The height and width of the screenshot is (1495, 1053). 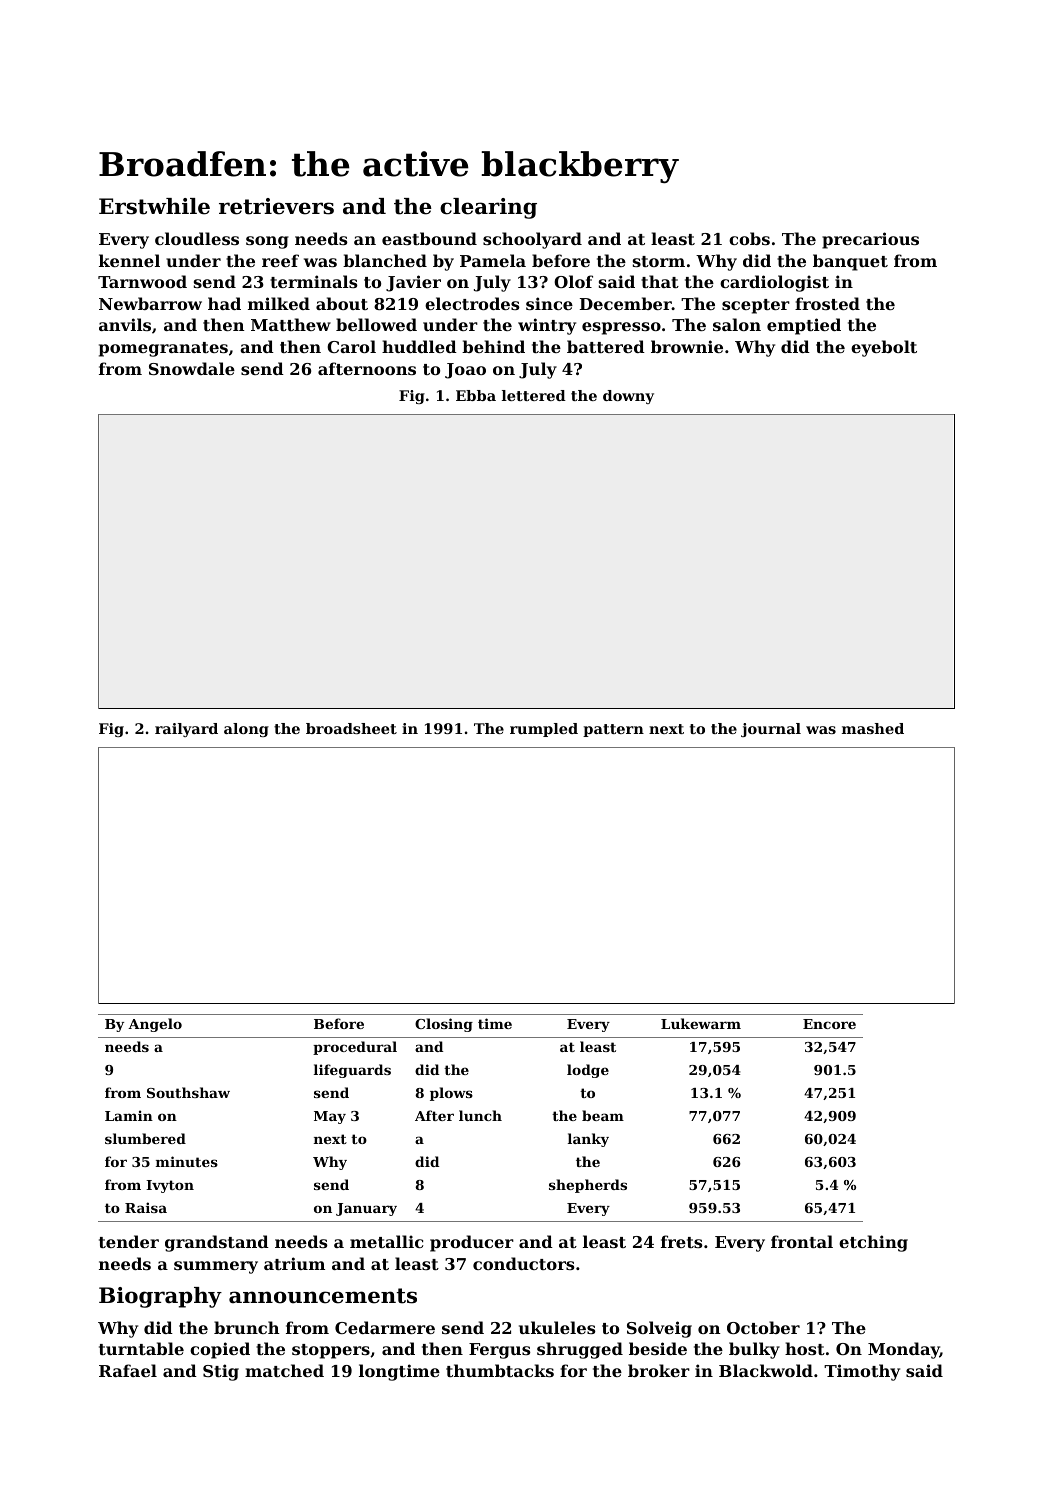 I want to click on eyebolt, so click(x=884, y=348).
